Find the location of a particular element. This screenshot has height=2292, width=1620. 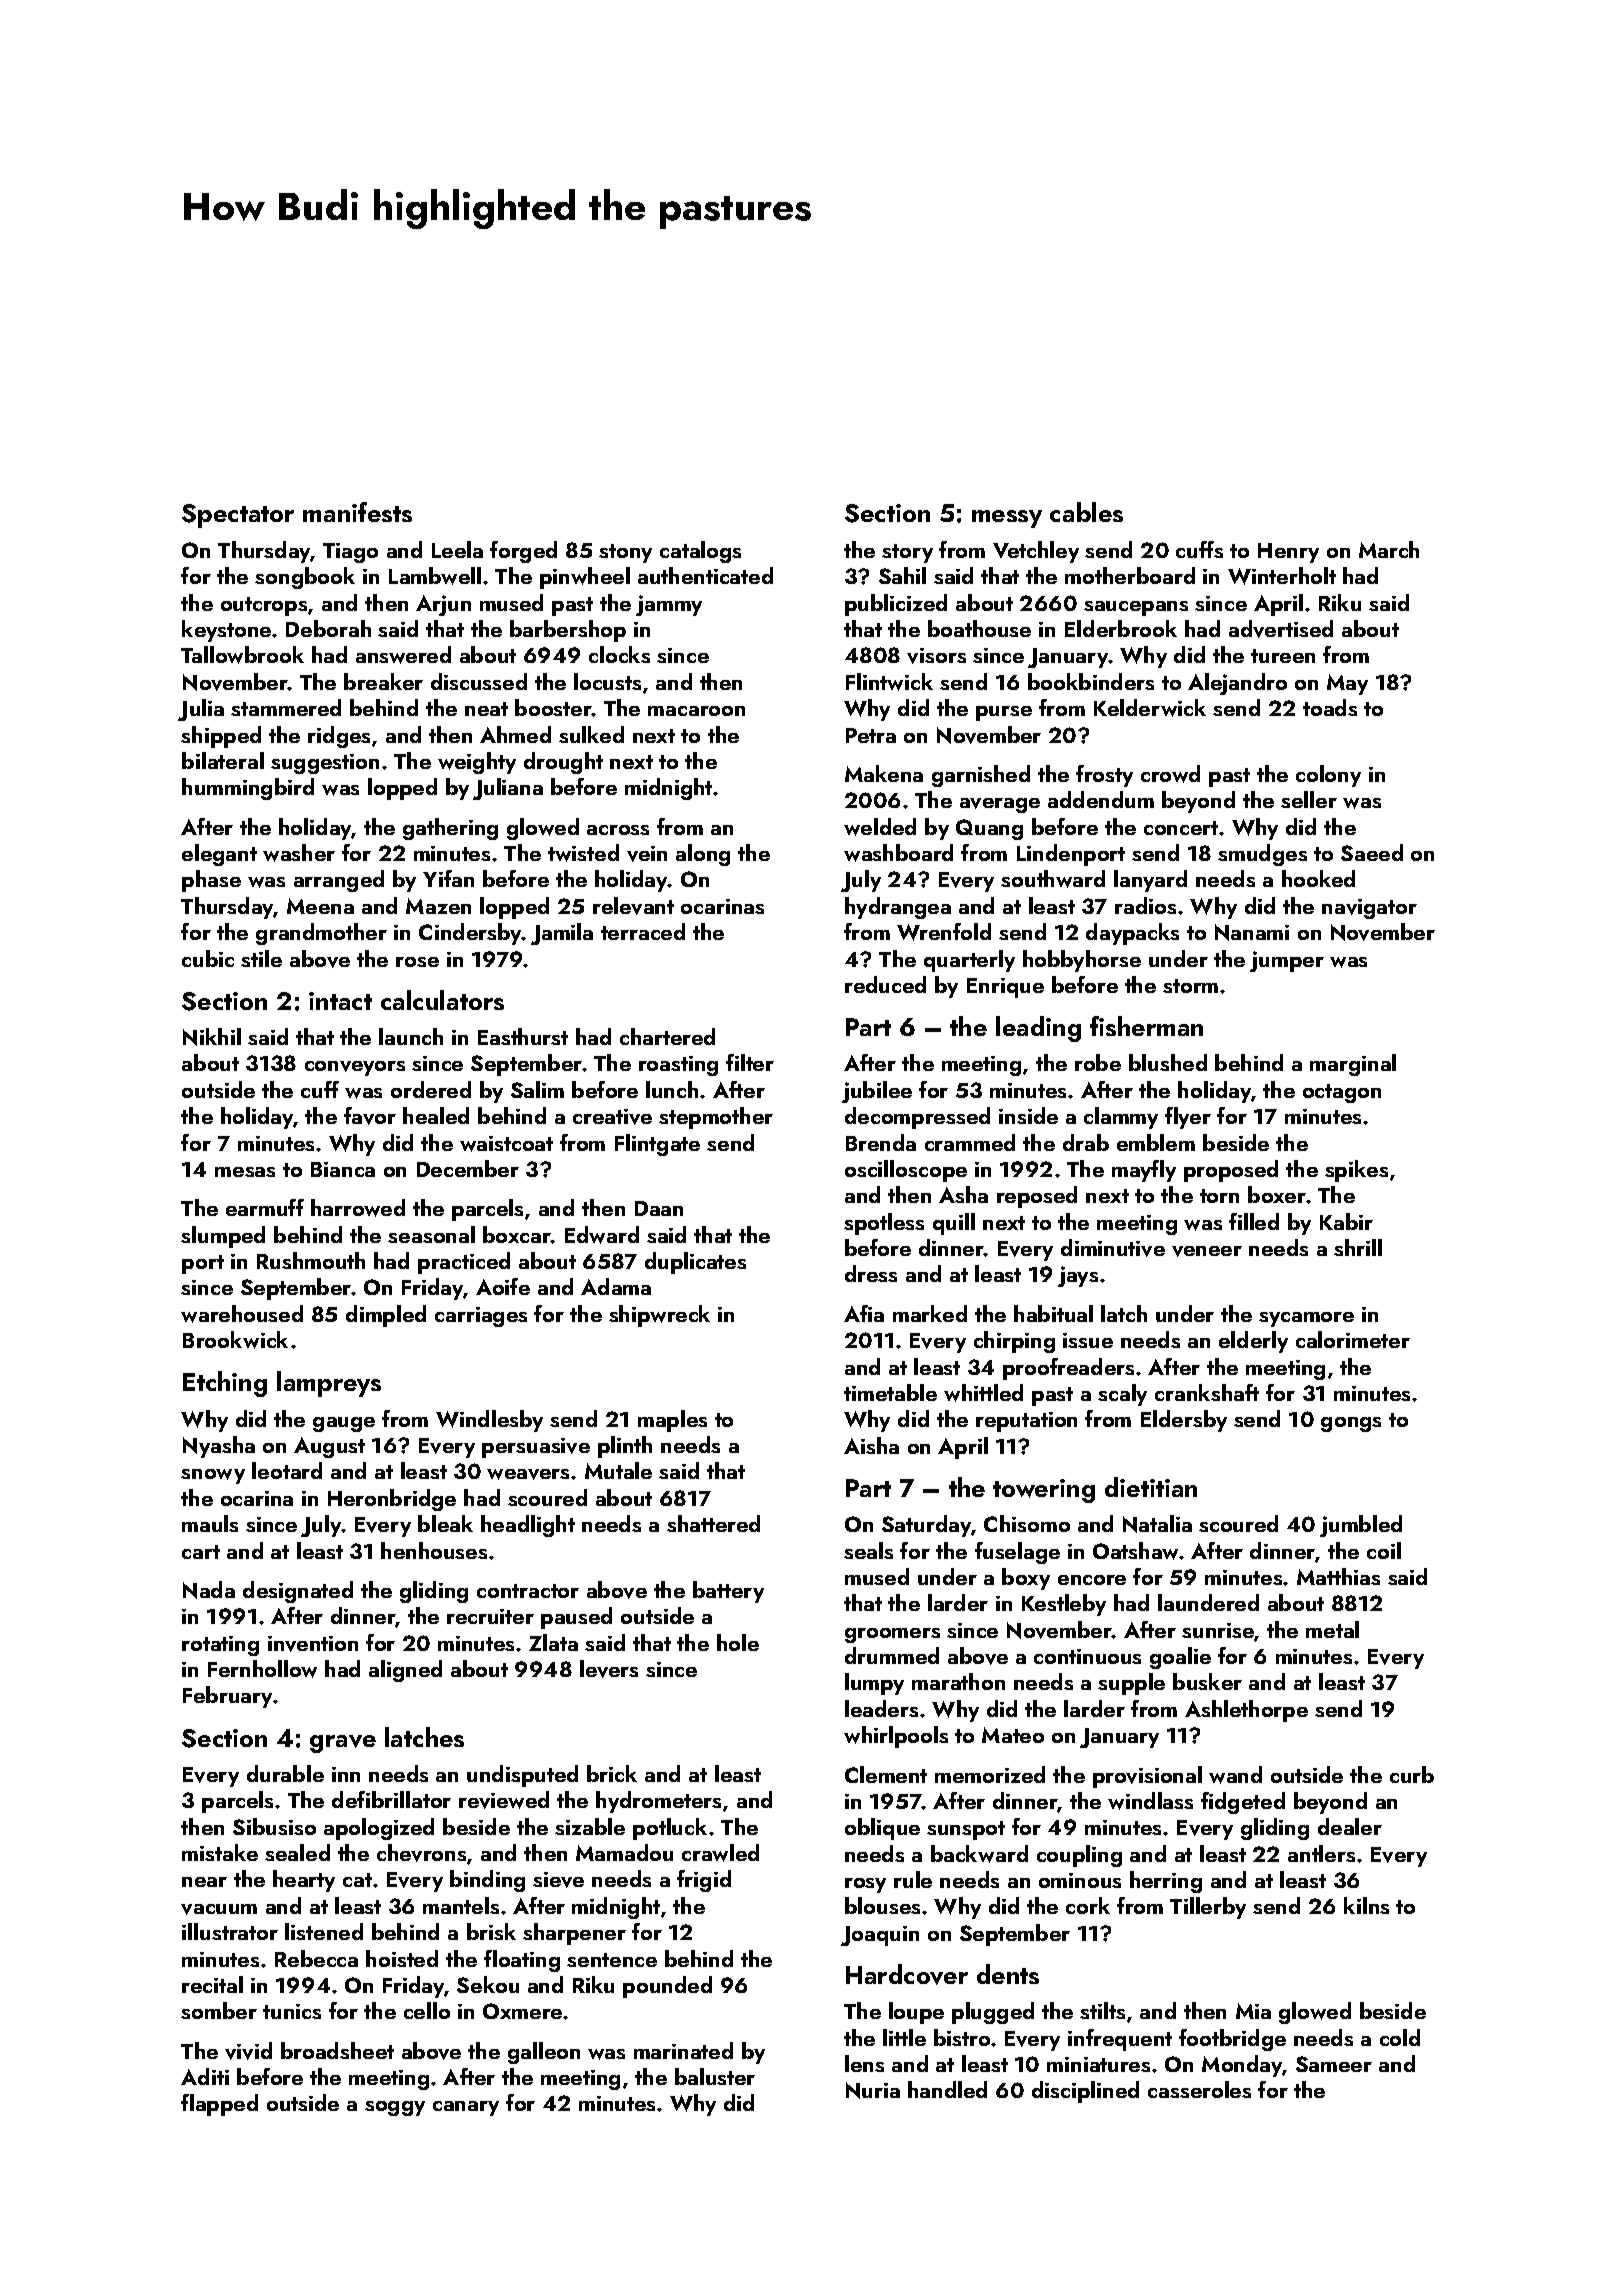

soggy is located at coordinates (395, 2108).
